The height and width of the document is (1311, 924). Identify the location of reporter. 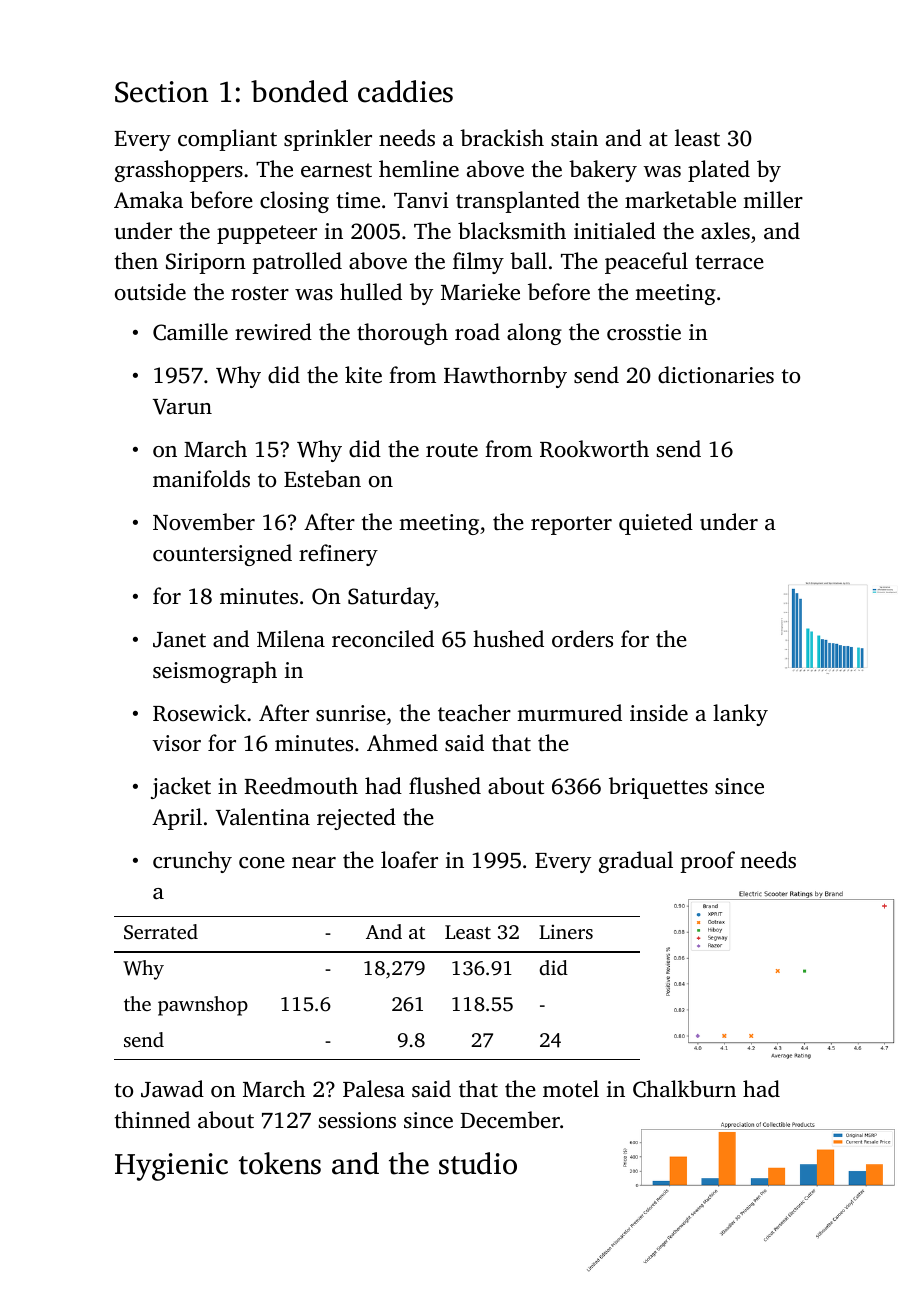
(571, 525).
